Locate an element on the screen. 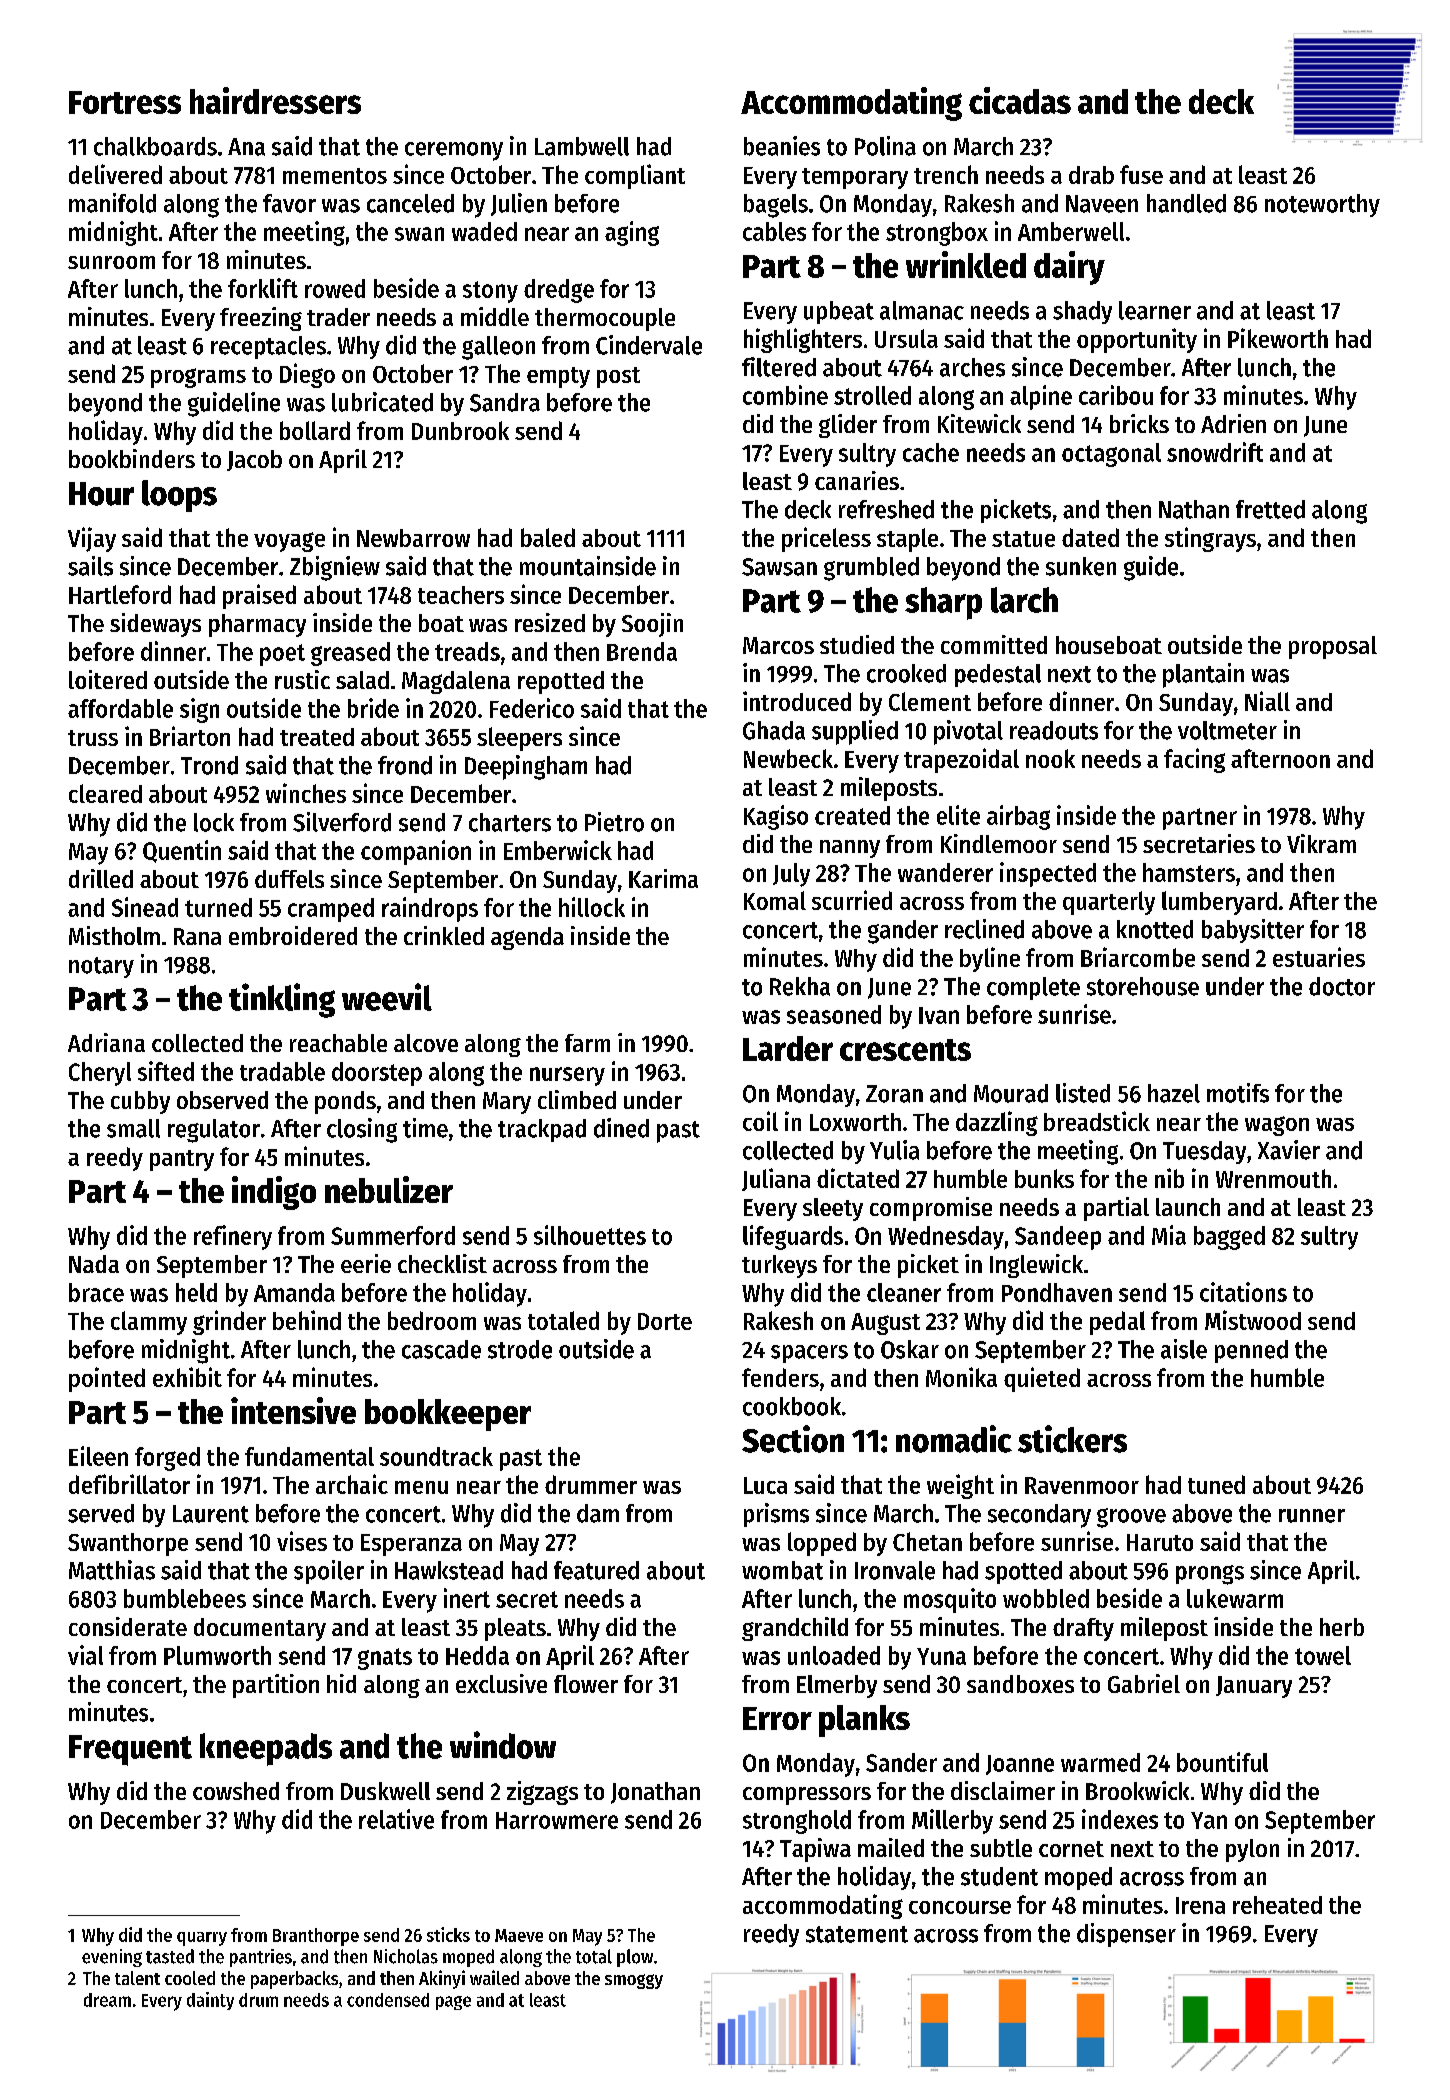 The width and height of the screenshot is (1450, 2100). talent is located at coordinates (137, 1978).
